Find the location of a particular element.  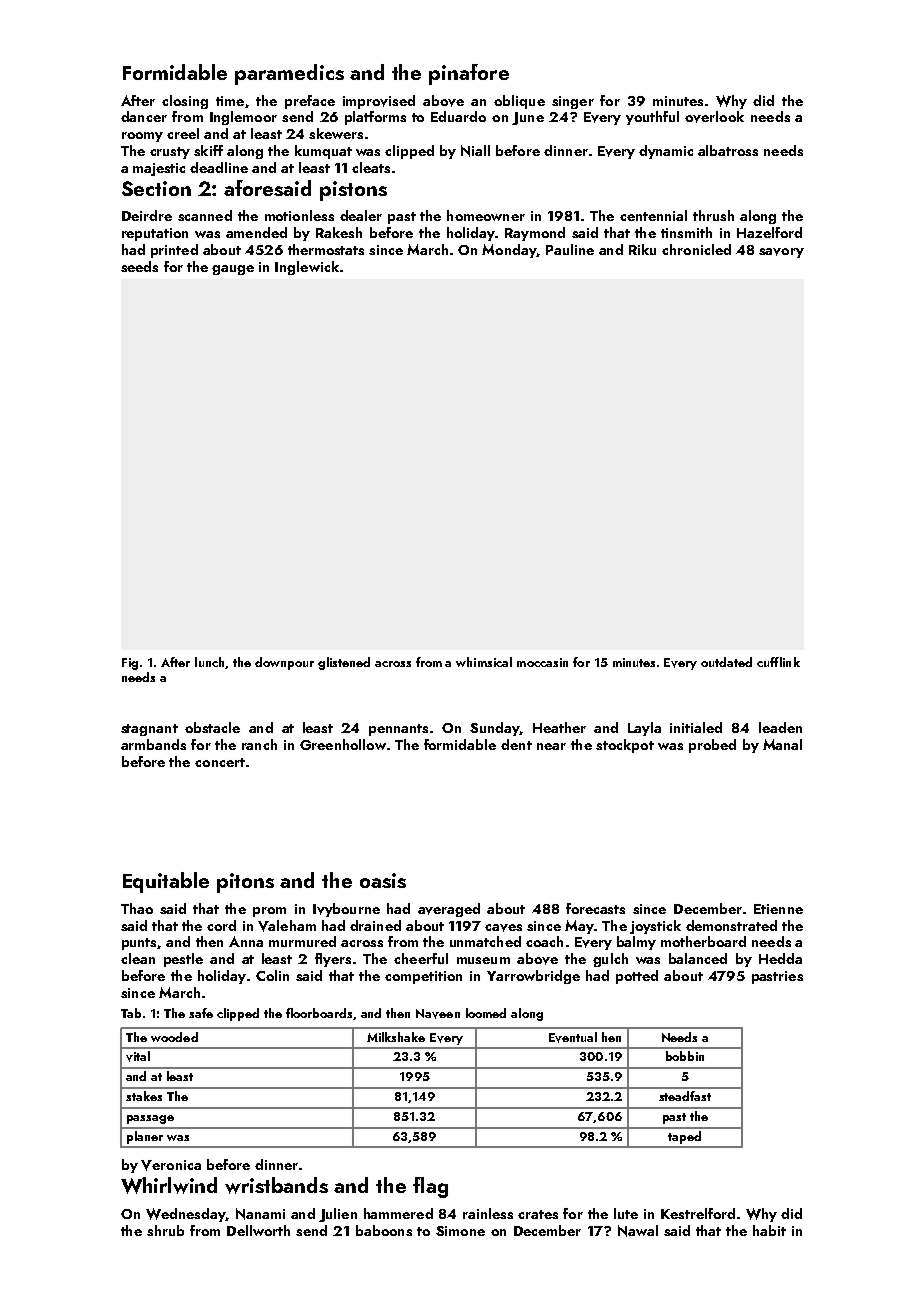

motherboard is located at coordinates (703, 941).
